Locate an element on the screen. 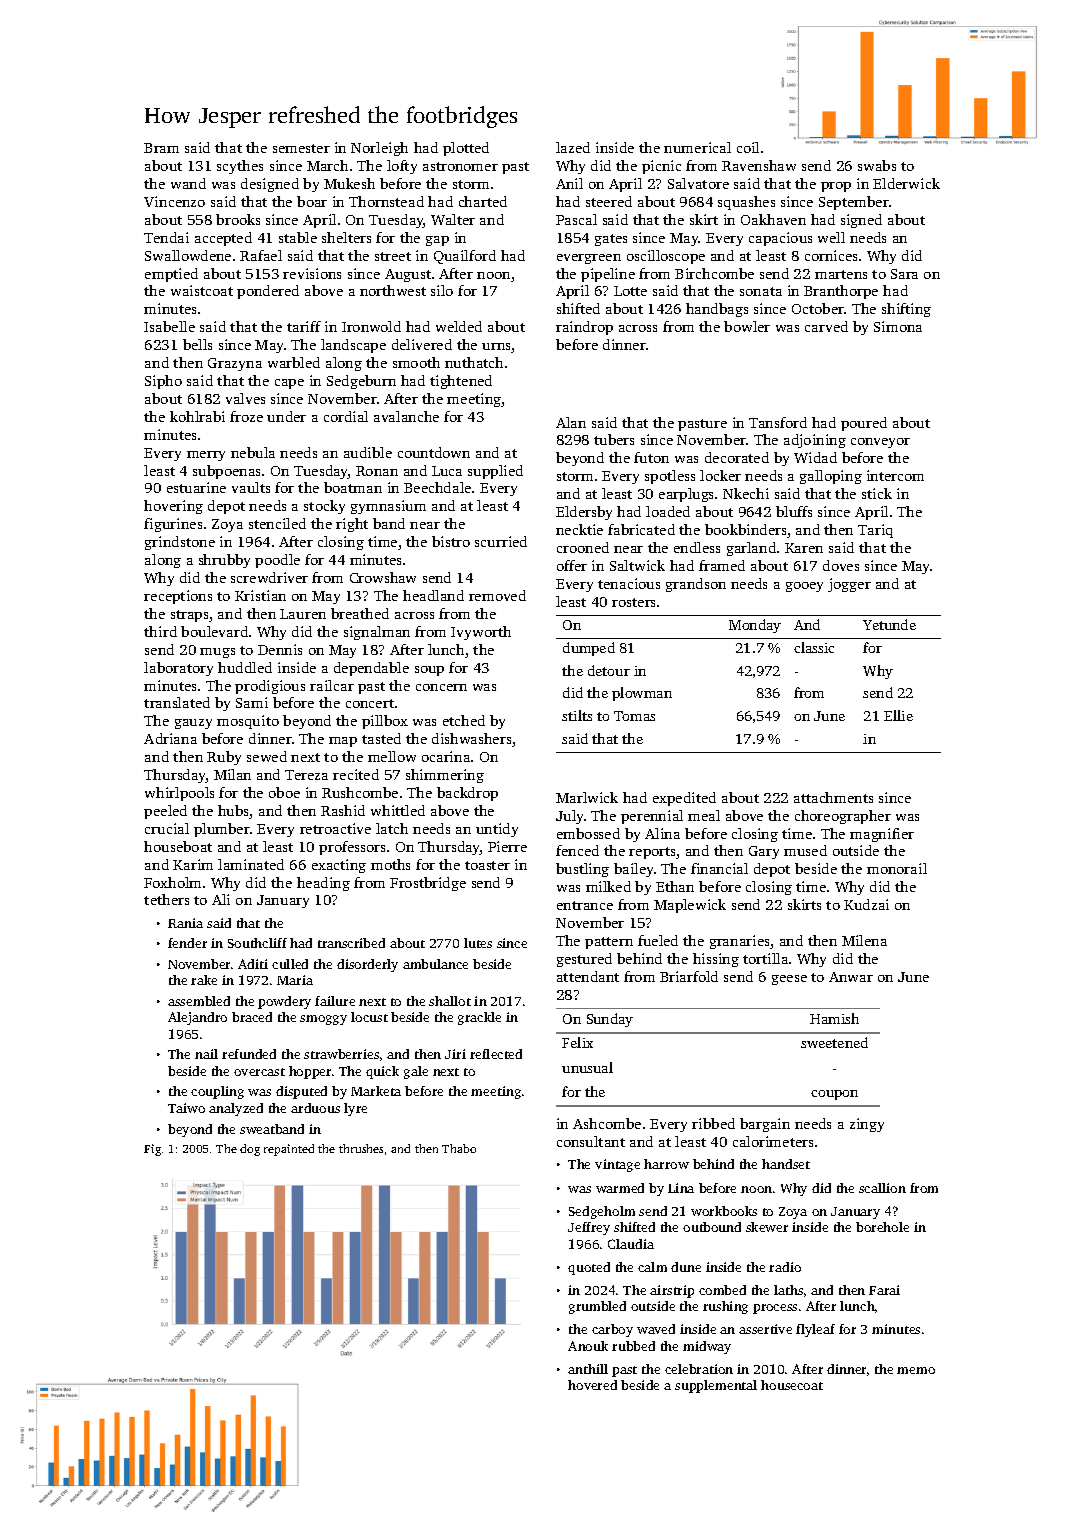 This screenshot has width=1086, height=1536. Tomas is located at coordinates (634, 716).
